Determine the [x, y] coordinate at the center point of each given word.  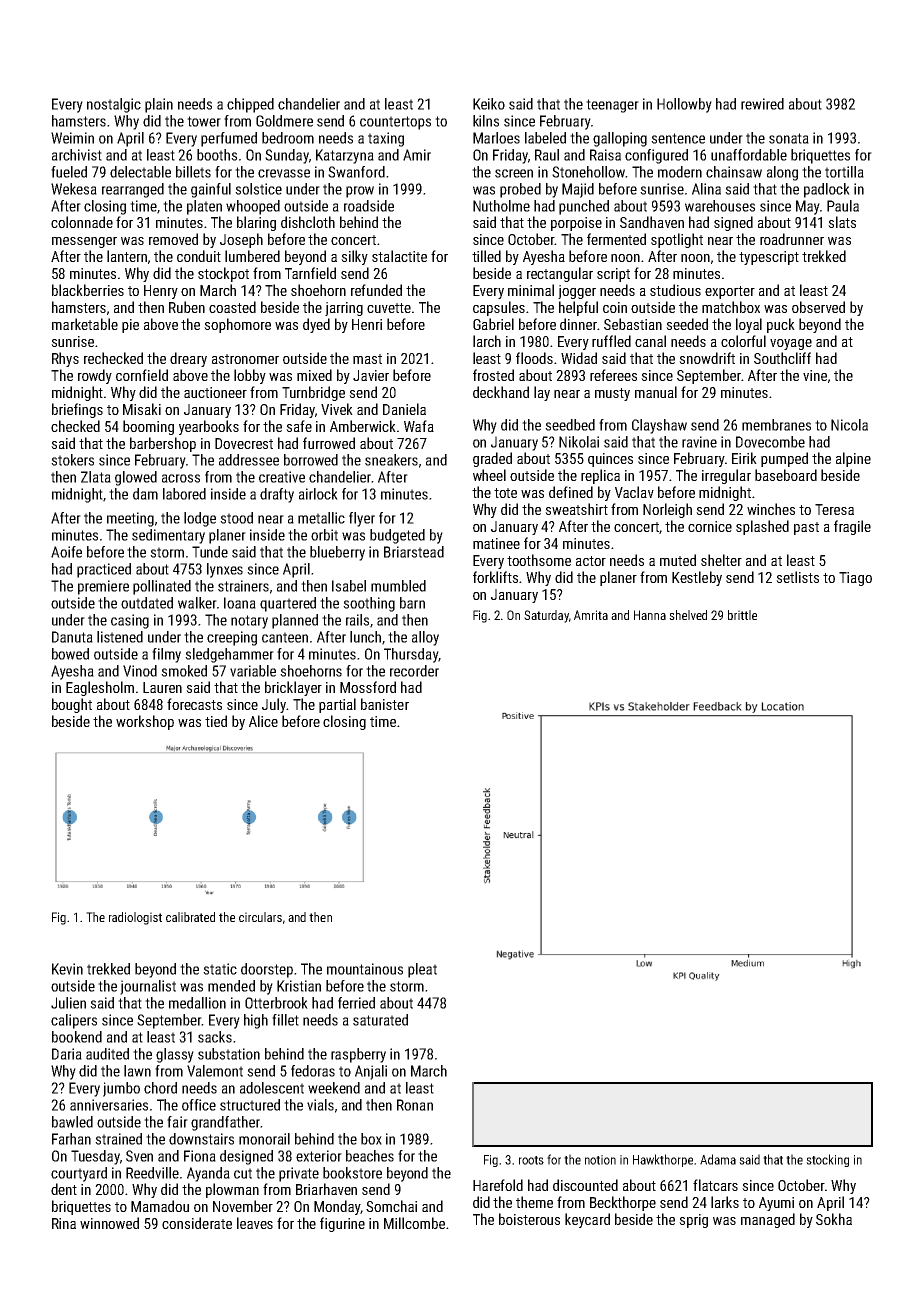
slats [842, 222]
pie [130, 326]
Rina [64, 1223]
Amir [417, 155]
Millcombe [414, 1223]
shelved [688, 615]
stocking [827, 1160]
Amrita [591, 615]
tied [216, 721]
